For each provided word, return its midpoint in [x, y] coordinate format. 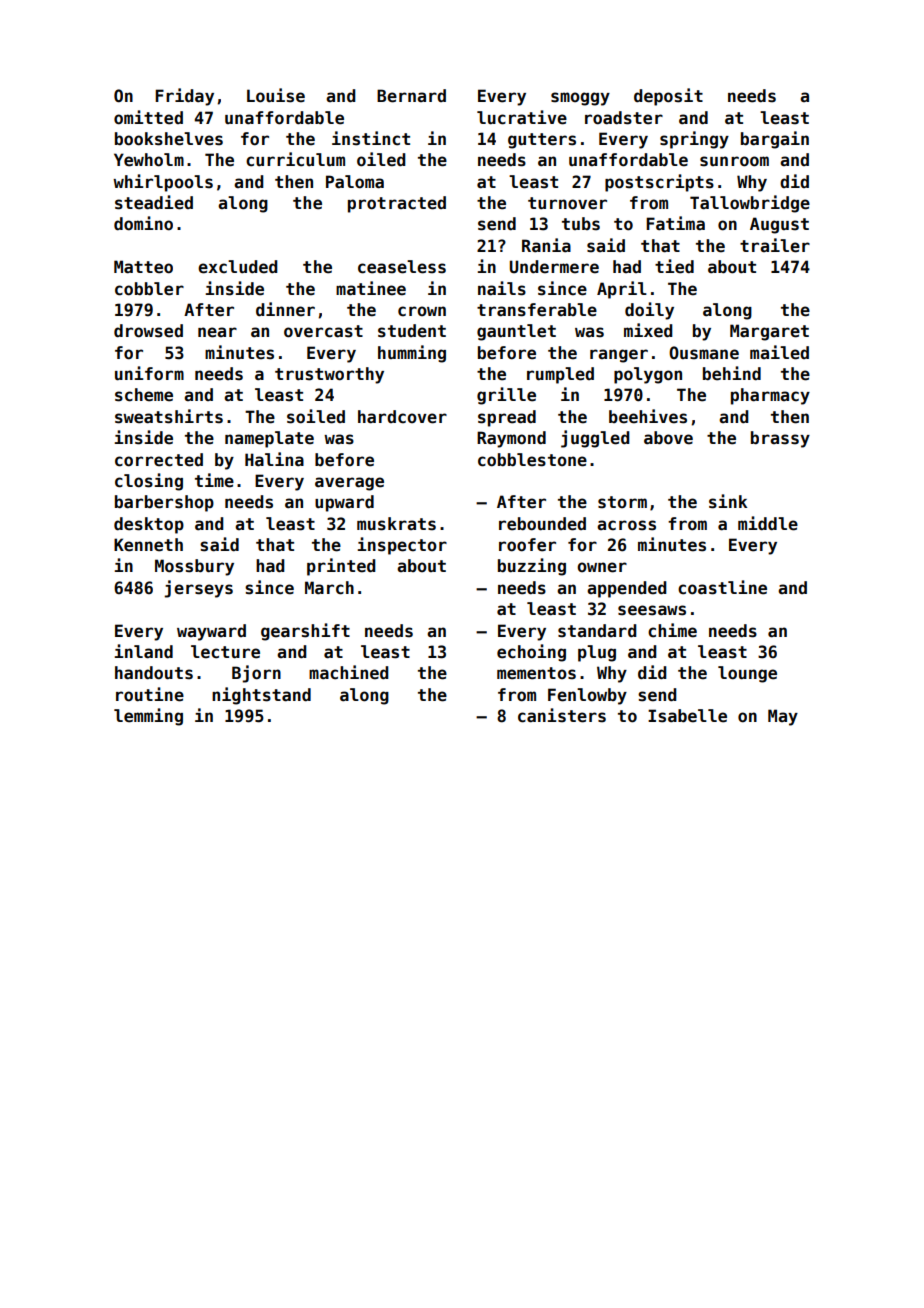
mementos [536, 673]
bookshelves [169, 139]
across [626, 525]
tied [674, 266]
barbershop [164, 503]
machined [349, 672]
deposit [668, 97]
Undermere [554, 267]
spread [507, 418]
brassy [780, 439]
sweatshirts [169, 416]
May [783, 717]
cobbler [149, 289]
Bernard [411, 96]
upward [344, 503]
